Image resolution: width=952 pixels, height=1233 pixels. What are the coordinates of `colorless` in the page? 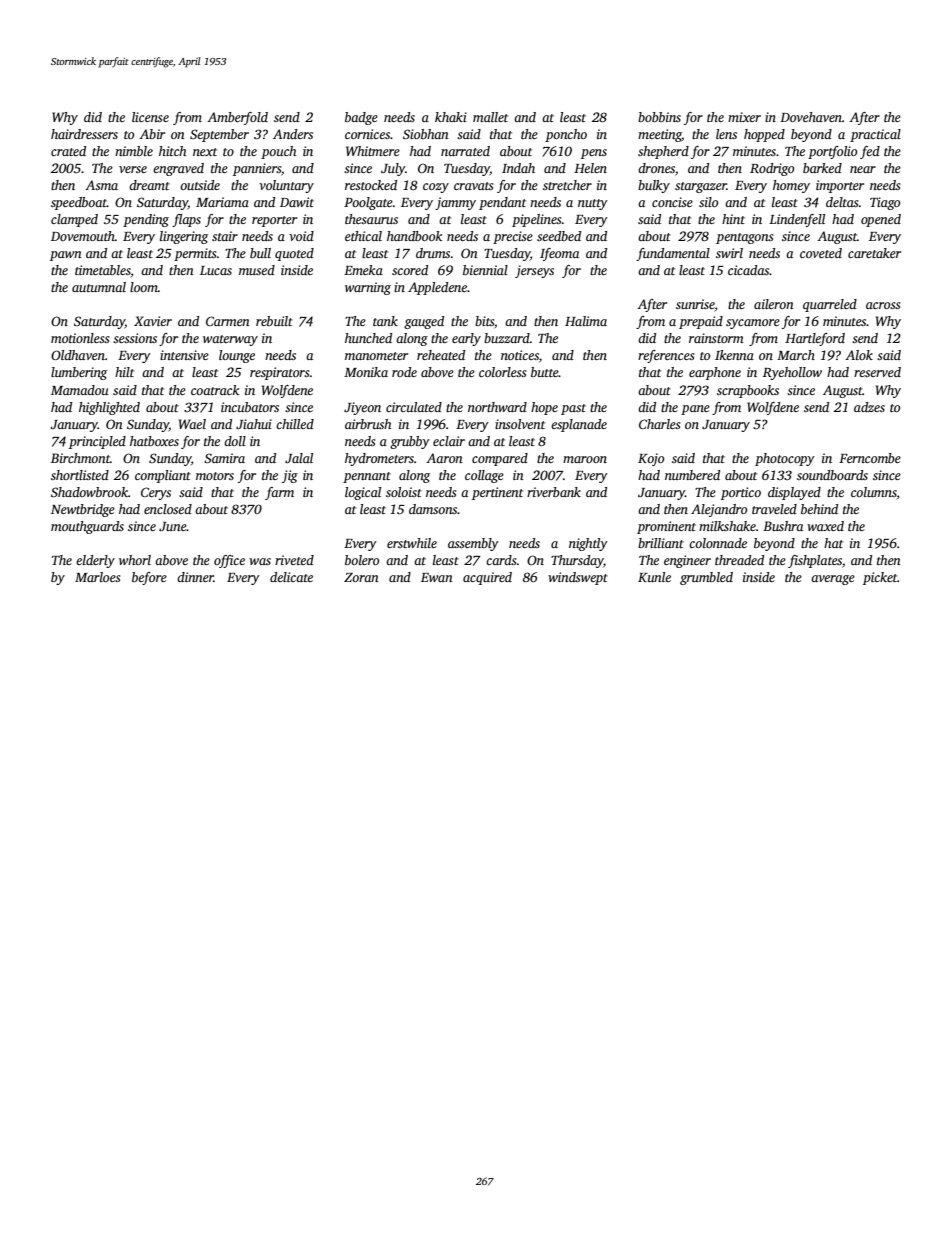 It's located at (503, 372).
